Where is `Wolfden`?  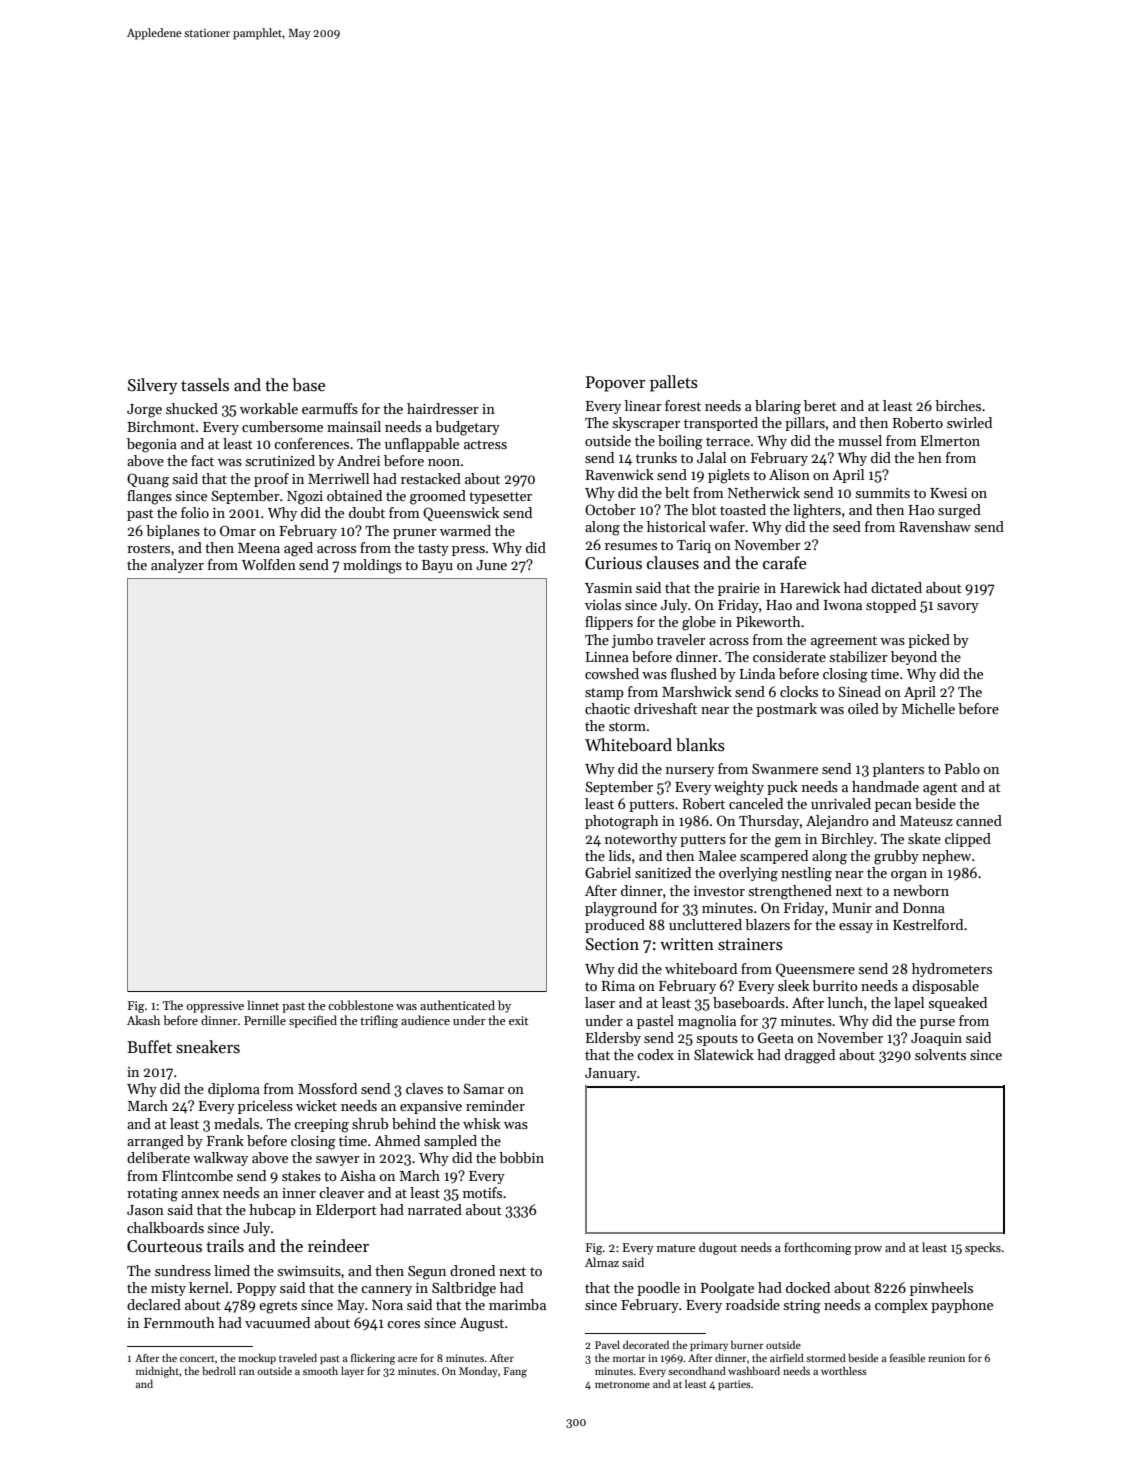 Wolfden is located at coordinates (269, 564).
